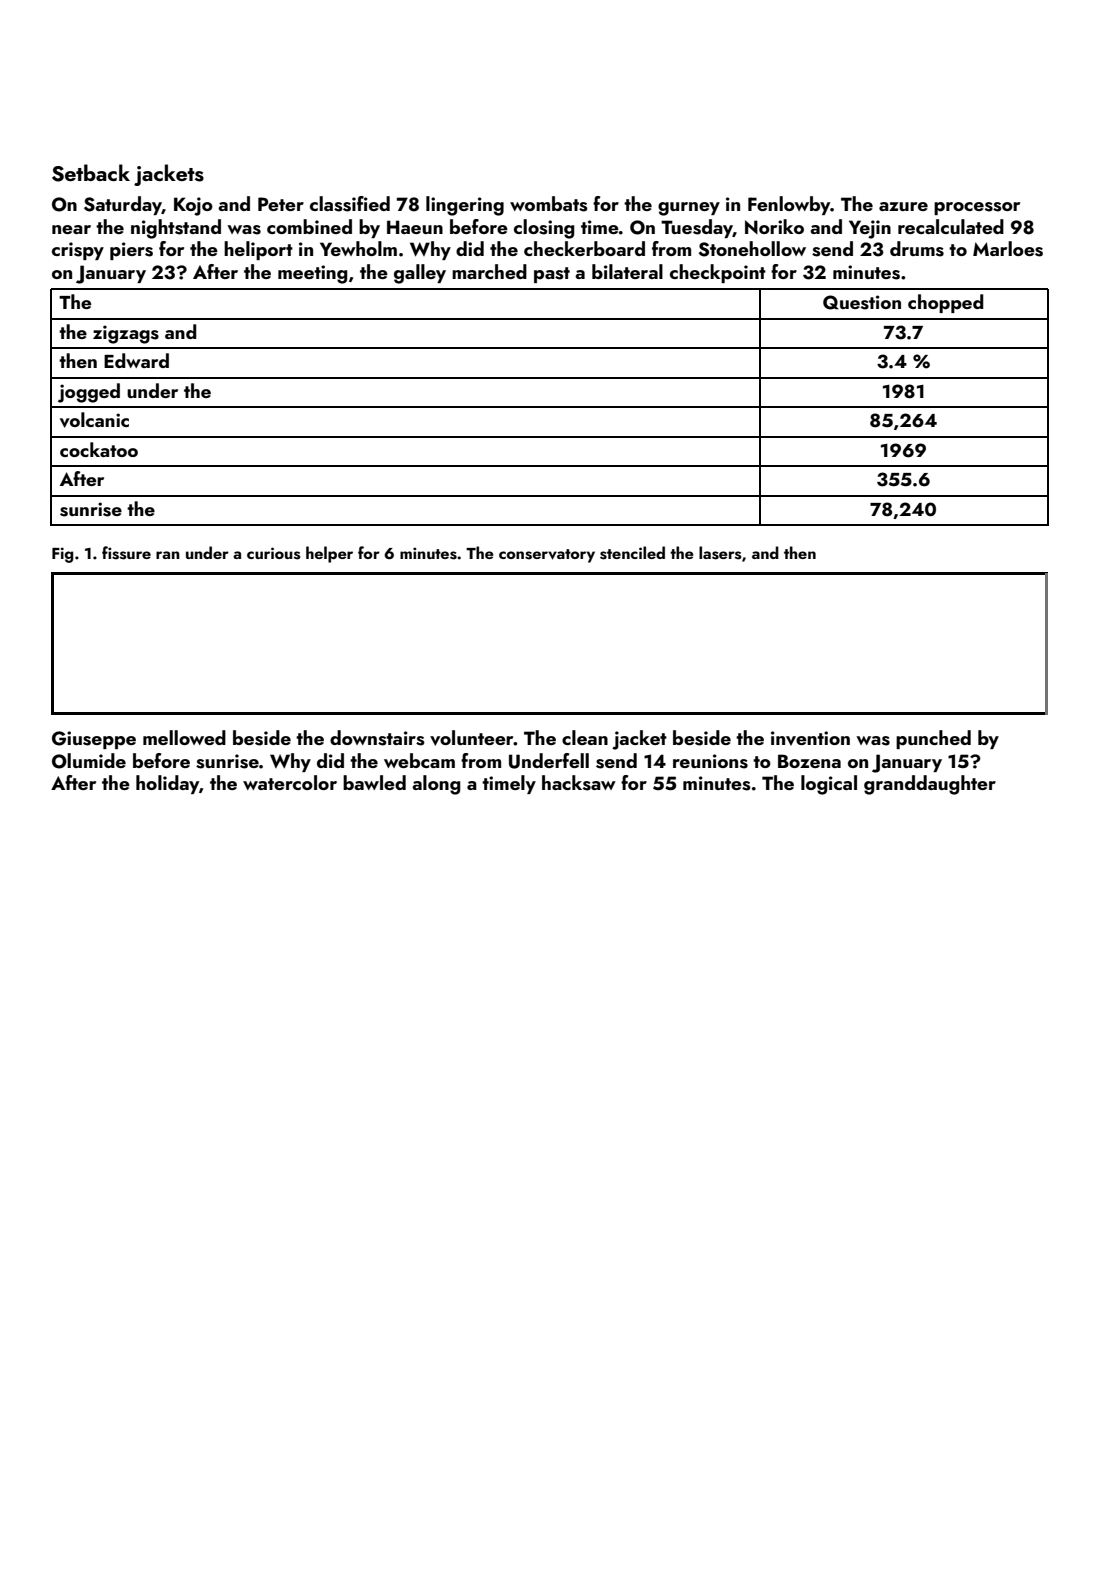 The image size is (1099, 1592). I want to click on Fig, so click(62, 555).
